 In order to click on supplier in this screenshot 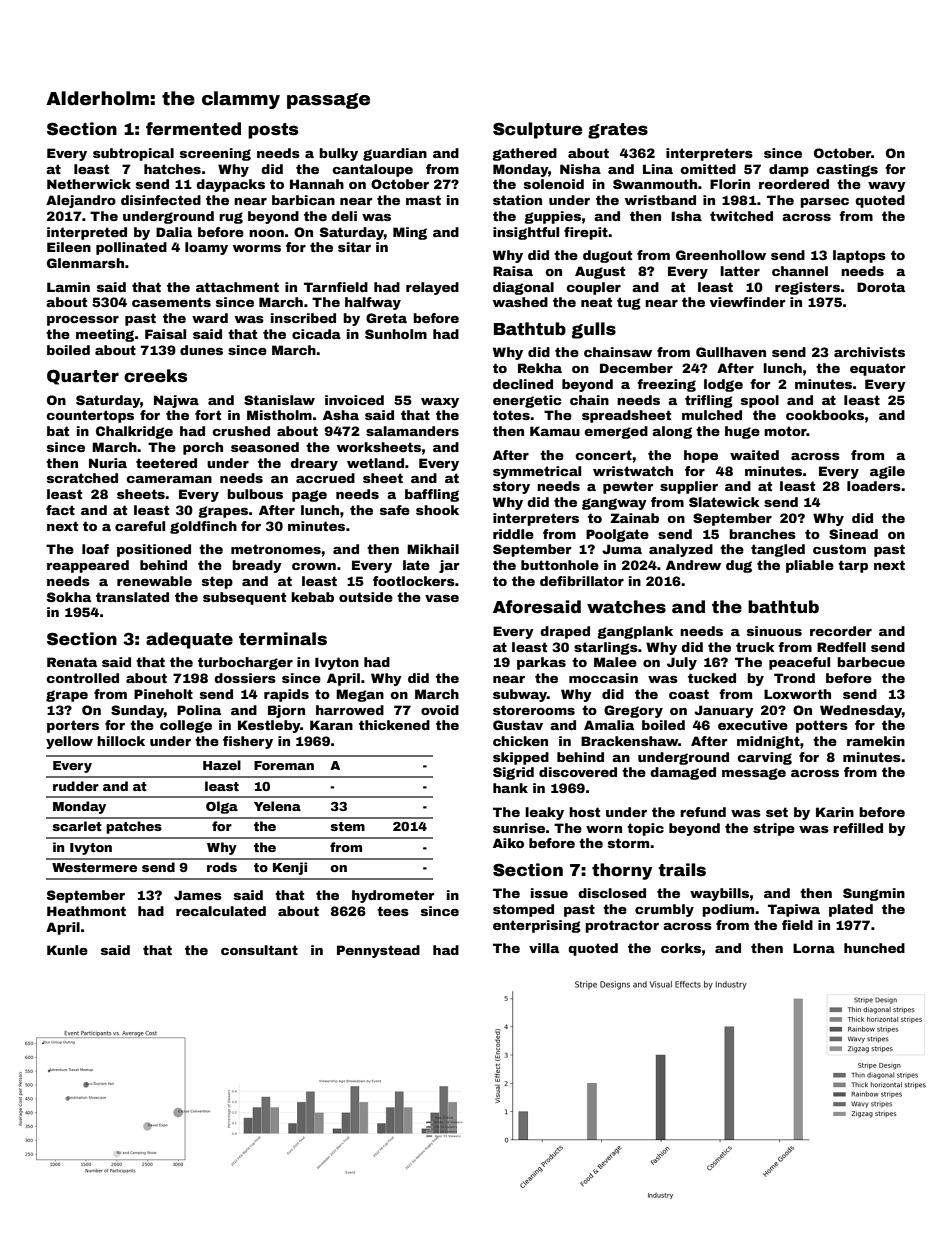, I will do `click(689, 487)`.
